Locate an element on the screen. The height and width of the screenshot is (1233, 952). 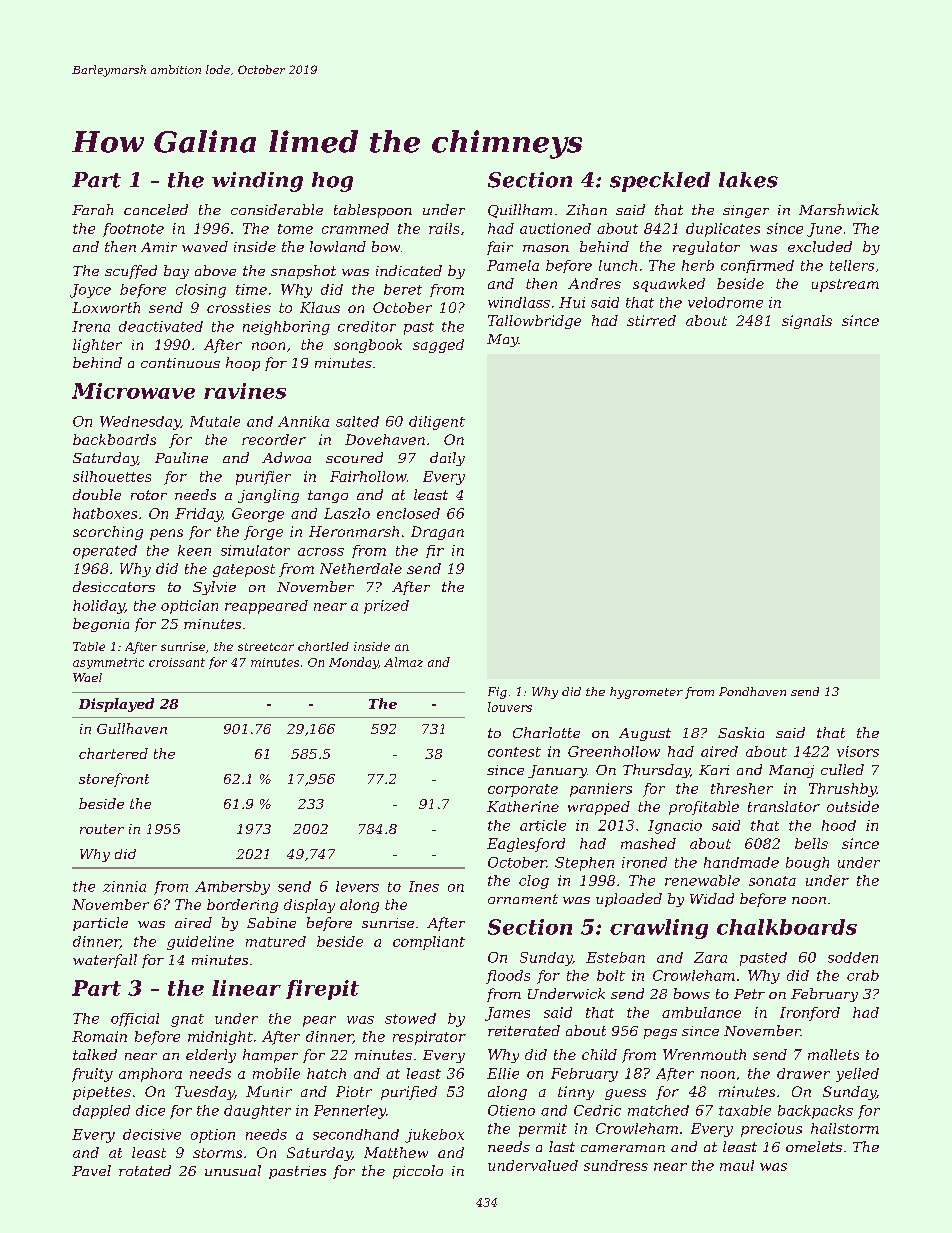
croissant is located at coordinates (177, 662).
